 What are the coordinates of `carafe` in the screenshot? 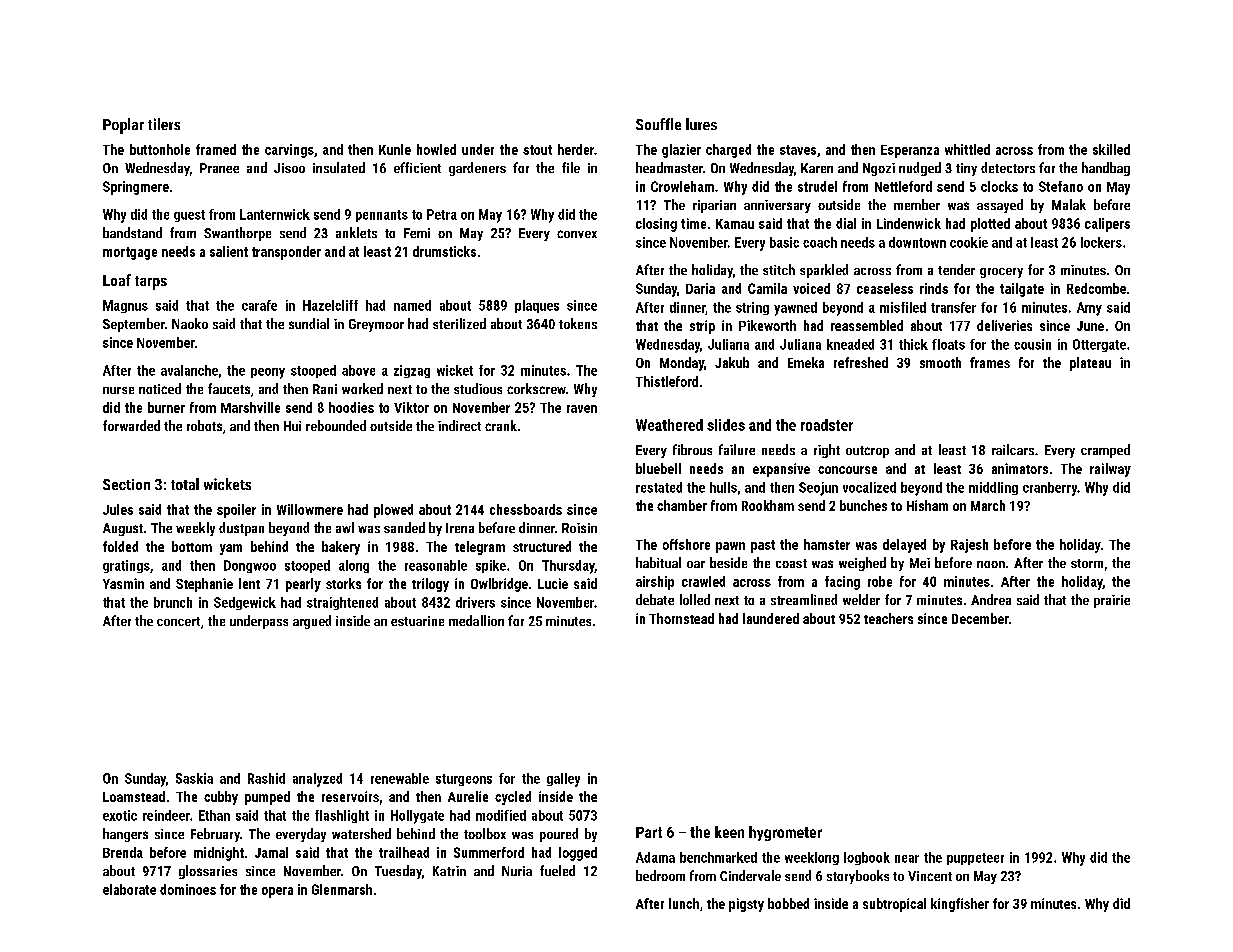 It's located at (259, 305).
